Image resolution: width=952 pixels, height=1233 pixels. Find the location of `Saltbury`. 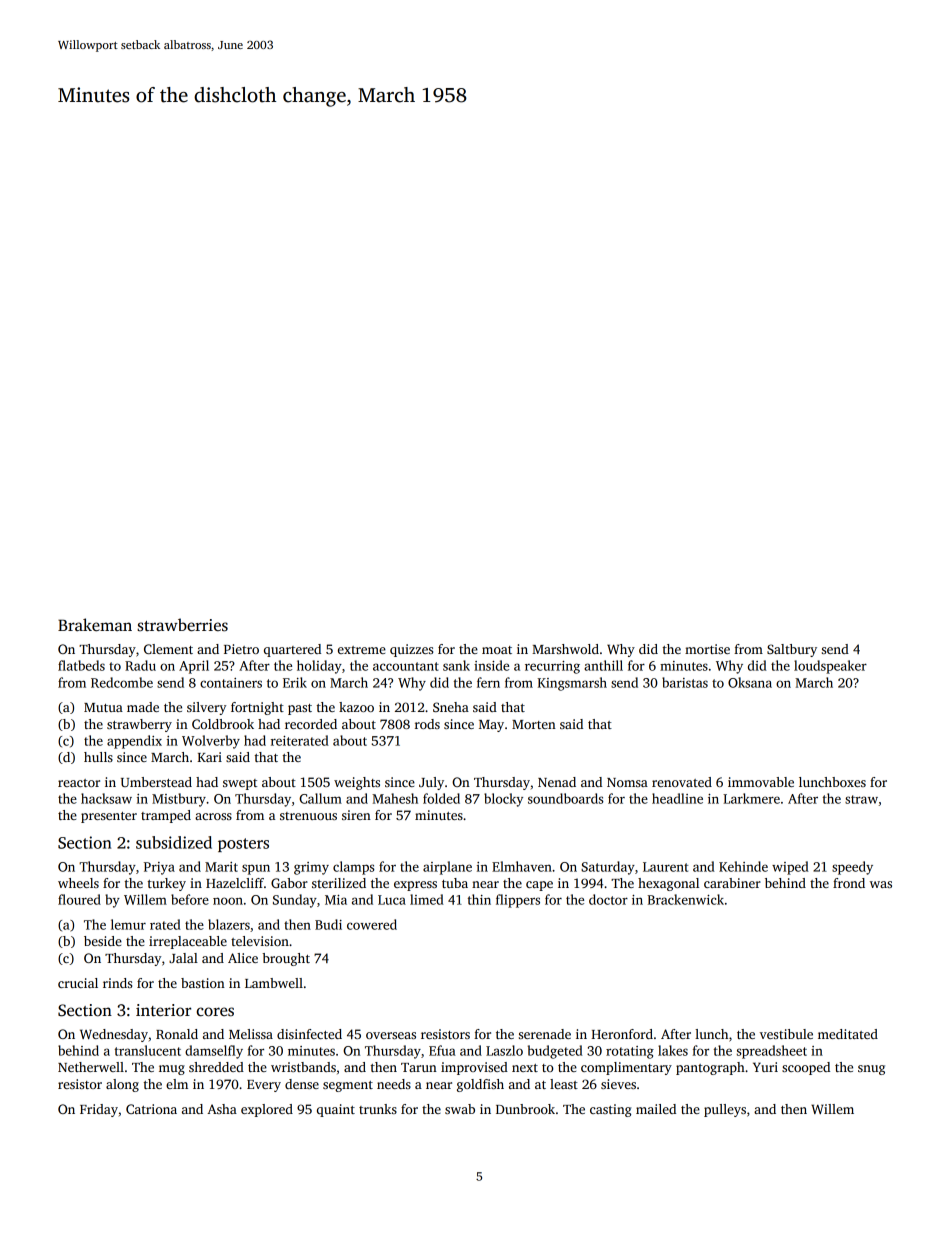

Saltbury is located at coordinates (792, 650).
